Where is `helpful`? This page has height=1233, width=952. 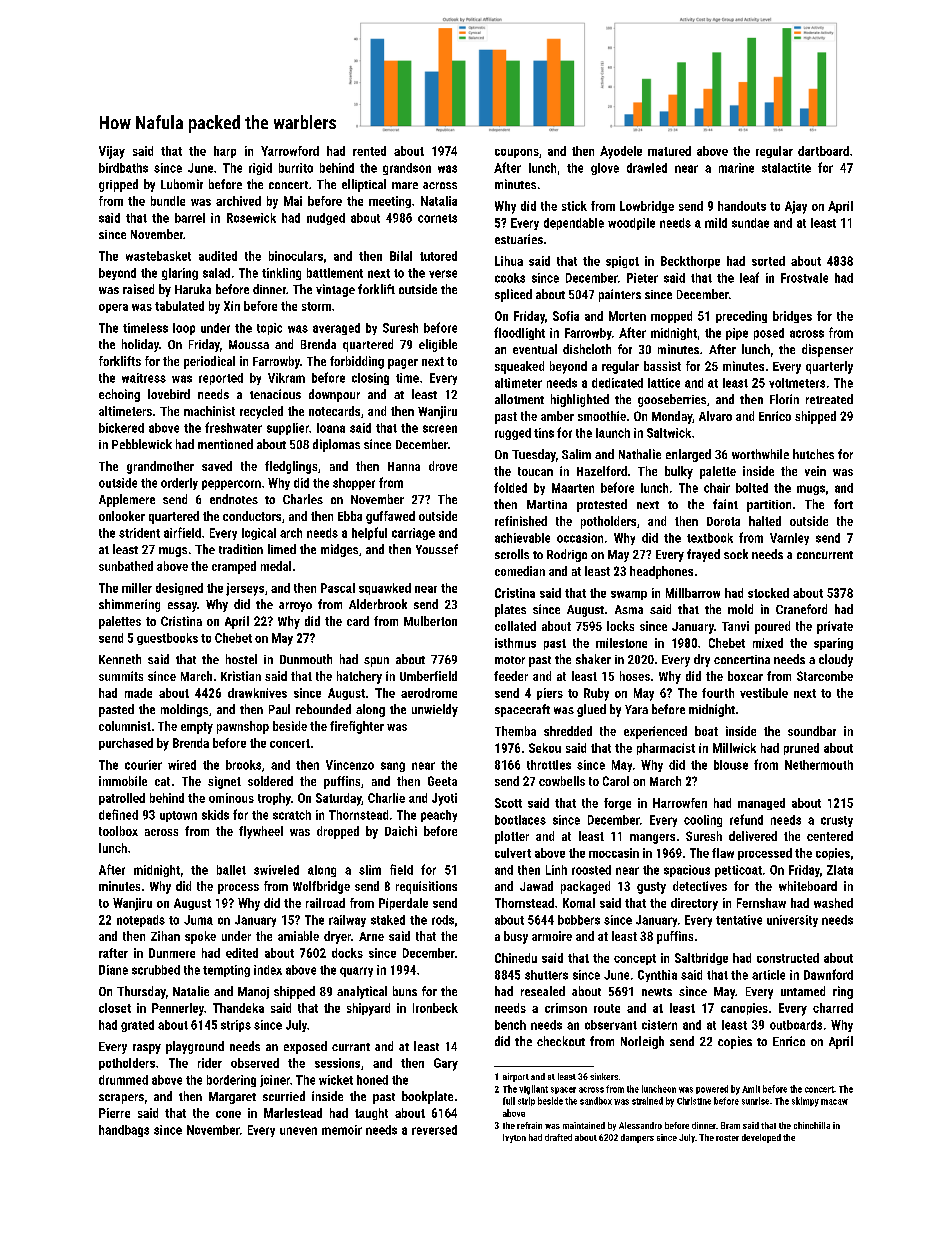 helpful is located at coordinates (369, 533).
